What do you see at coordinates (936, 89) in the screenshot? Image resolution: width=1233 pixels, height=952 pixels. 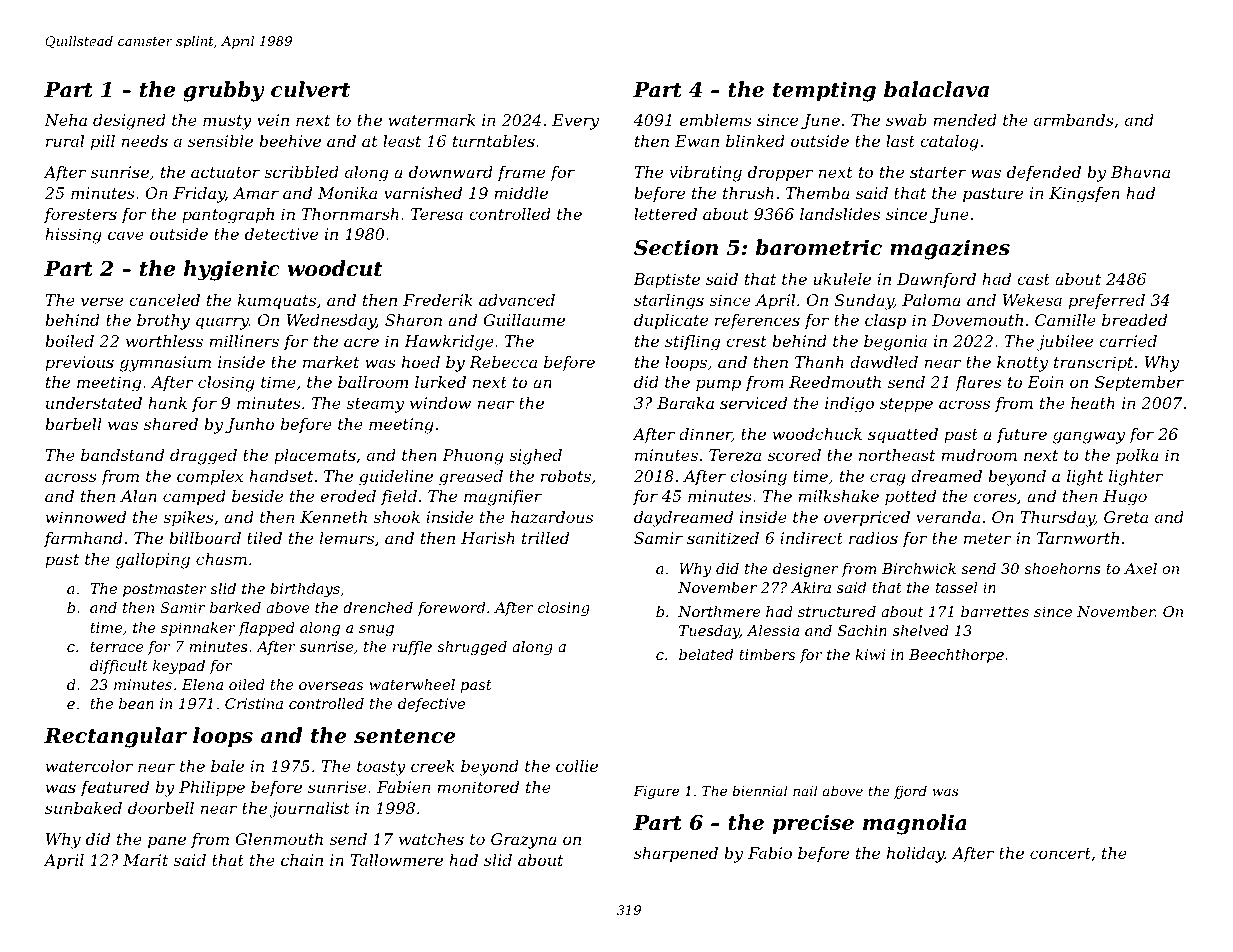 I see `balaclava` at bounding box center [936, 89].
